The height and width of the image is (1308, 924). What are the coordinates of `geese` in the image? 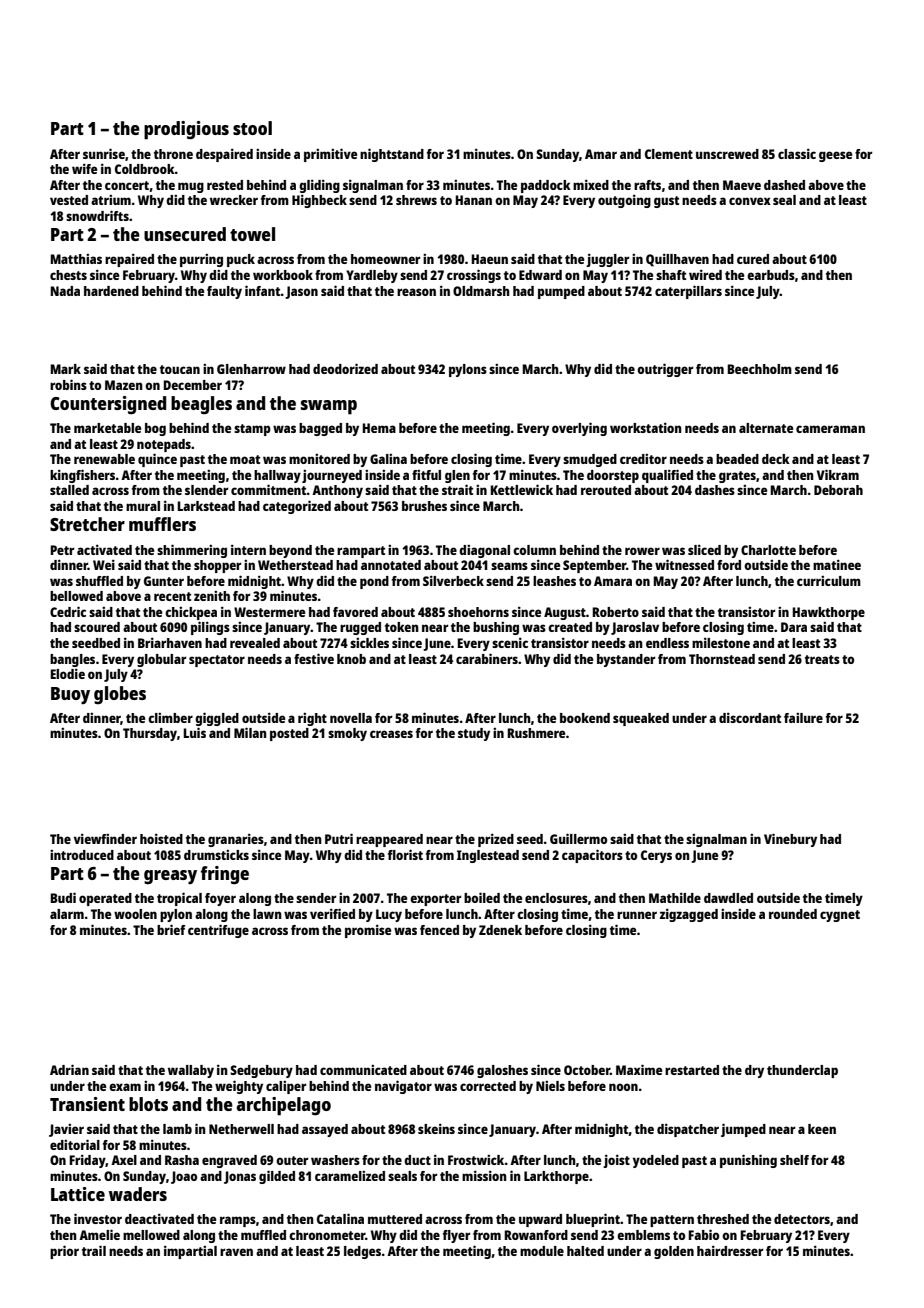 It's located at (835, 156).
